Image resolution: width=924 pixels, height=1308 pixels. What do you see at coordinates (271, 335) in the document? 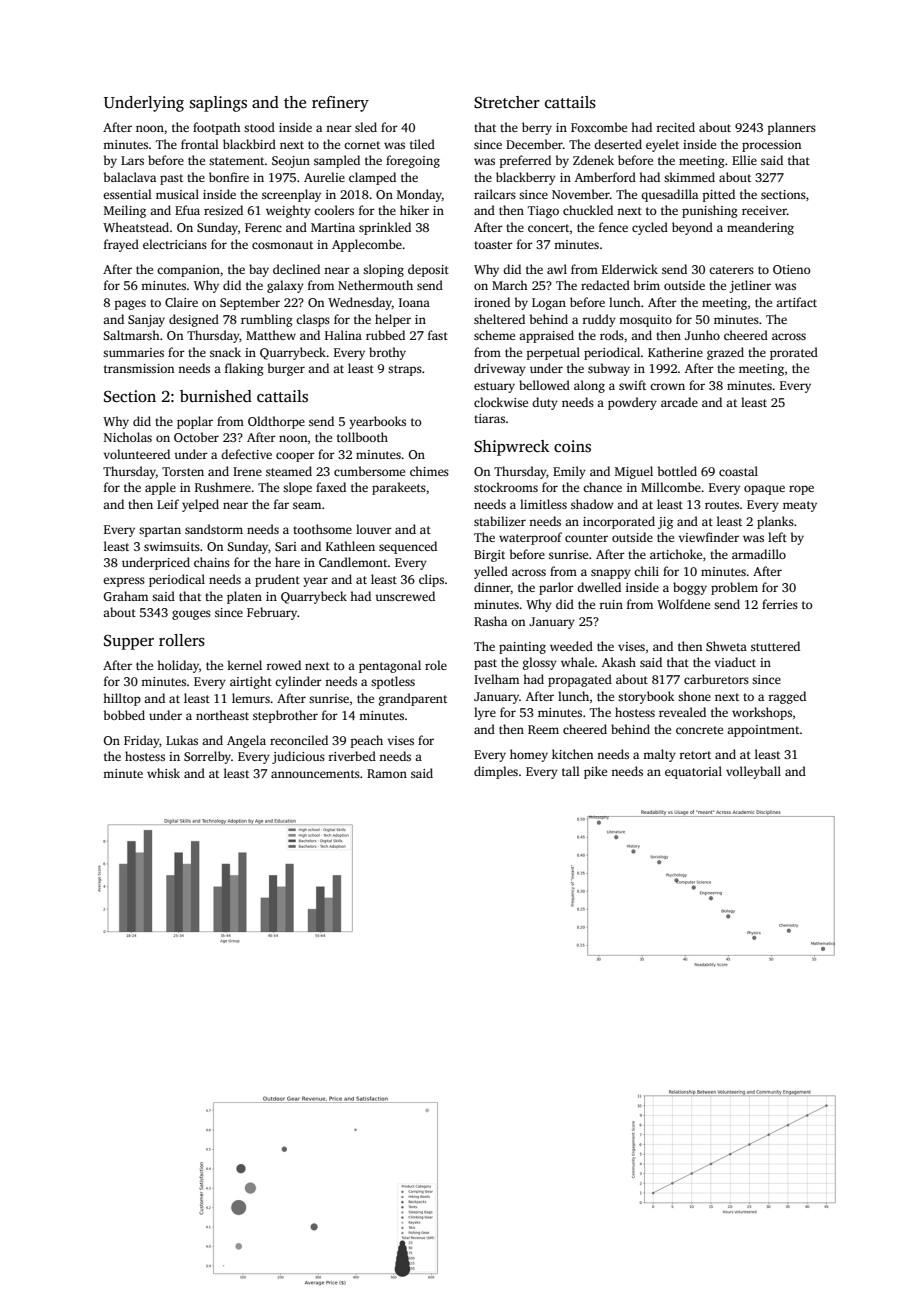
I see `Matthew` at bounding box center [271, 335].
